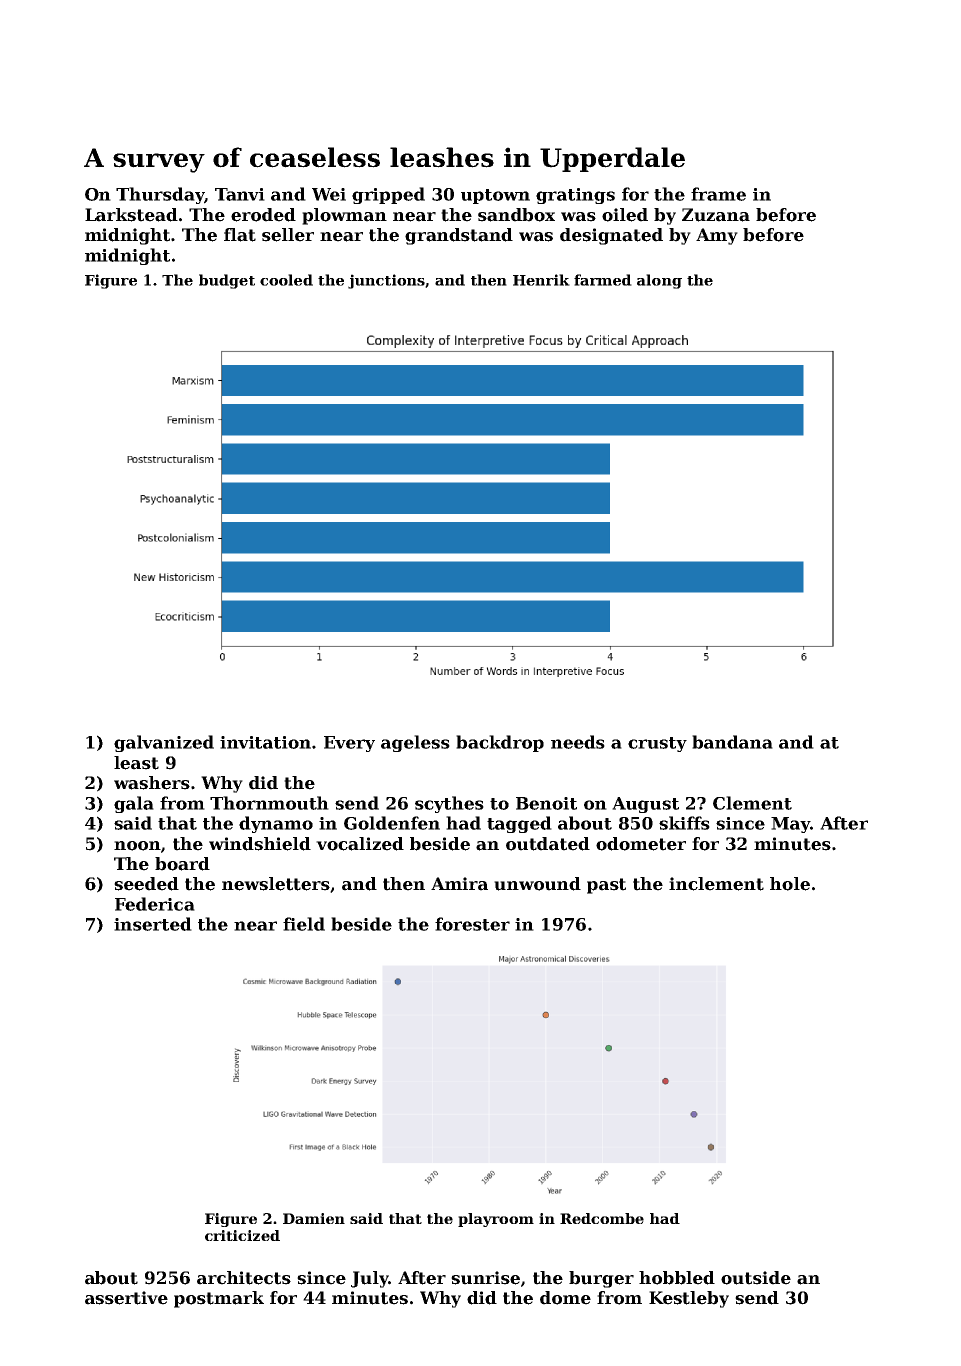 This page has height=1366, width=961. What do you see at coordinates (606, 886) in the page?
I see `past` at bounding box center [606, 886].
